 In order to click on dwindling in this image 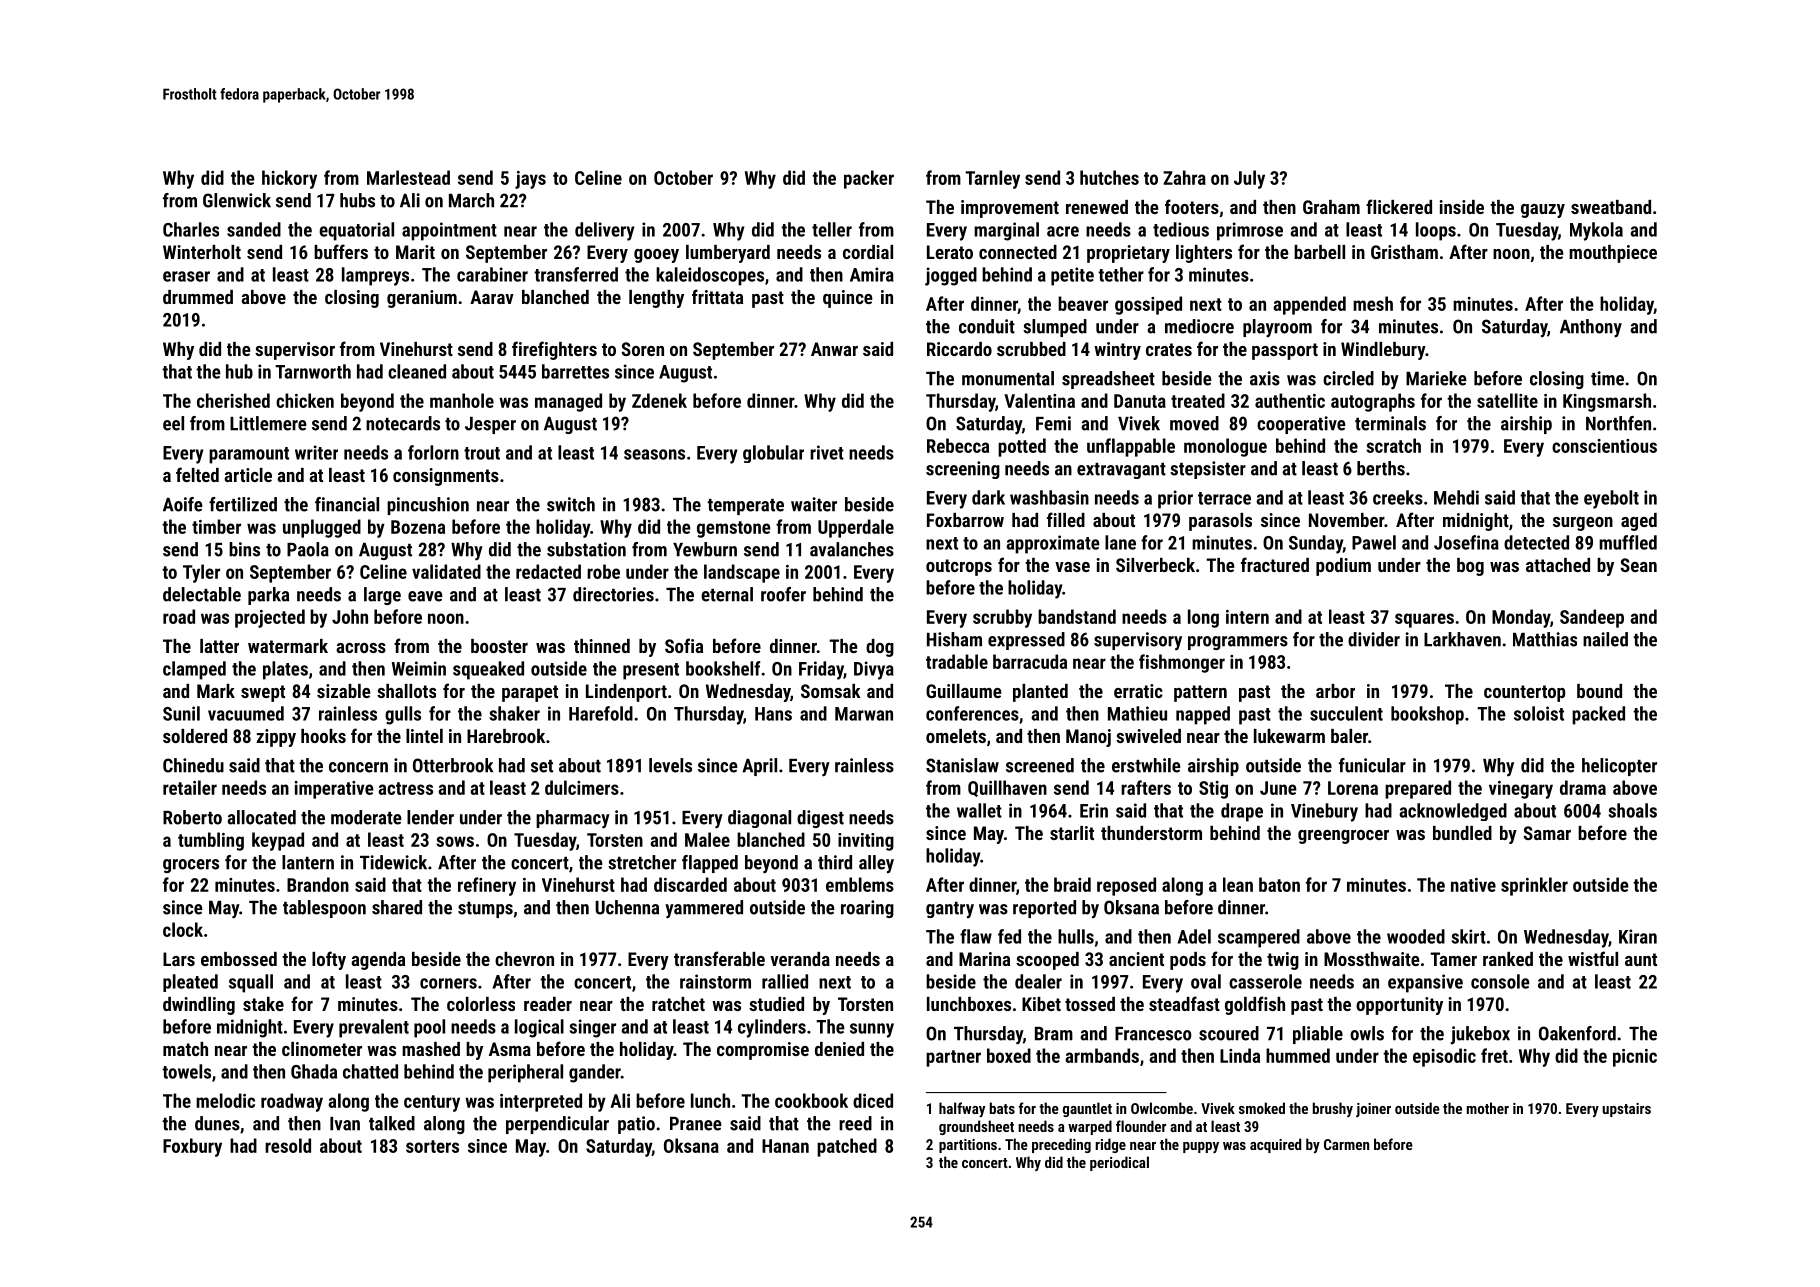, I will do `click(199, 1006)`.
